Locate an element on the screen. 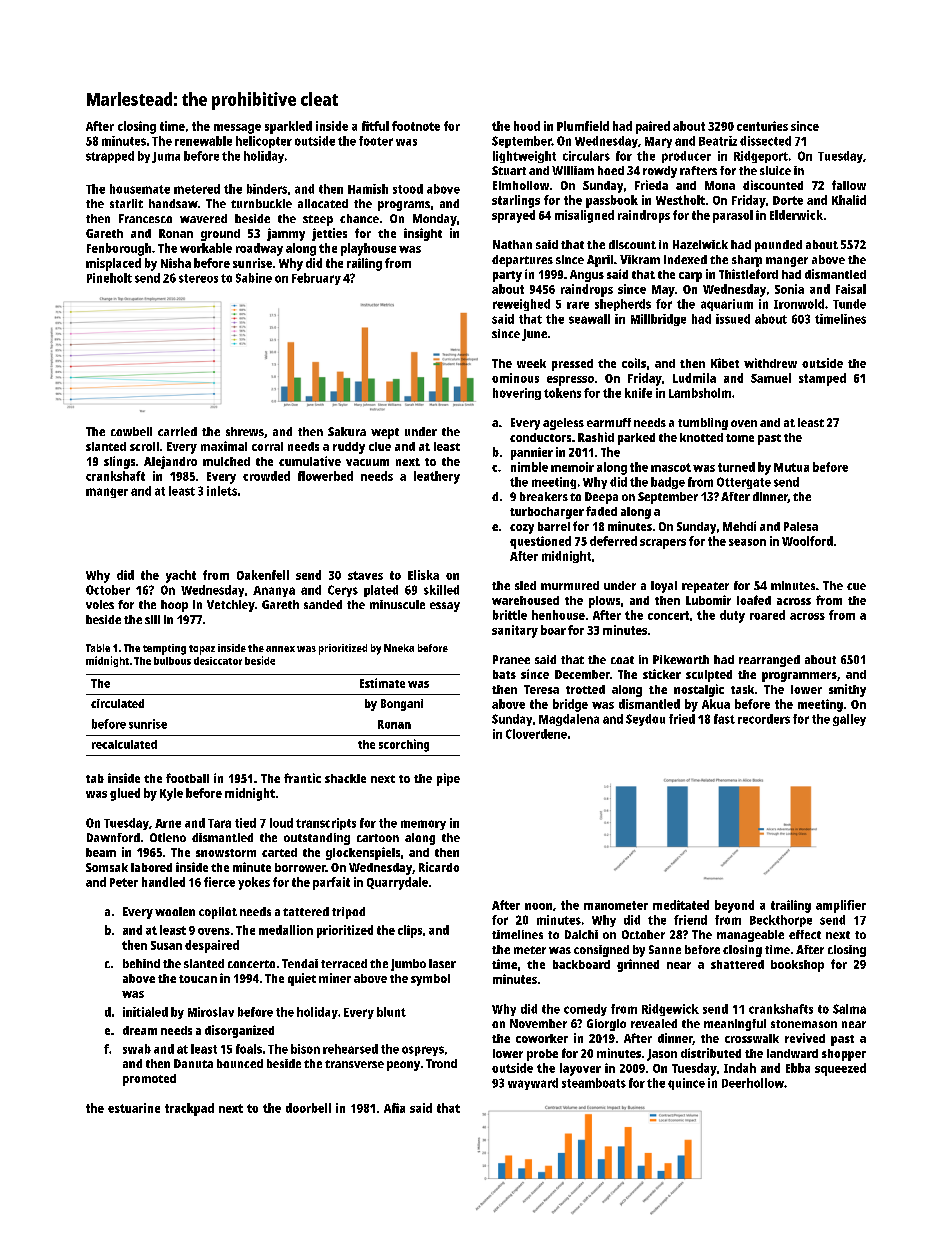 Image resolution: width=952 pixels, height=1233 pixels. Teresa is located at coordinates (541, 689).
